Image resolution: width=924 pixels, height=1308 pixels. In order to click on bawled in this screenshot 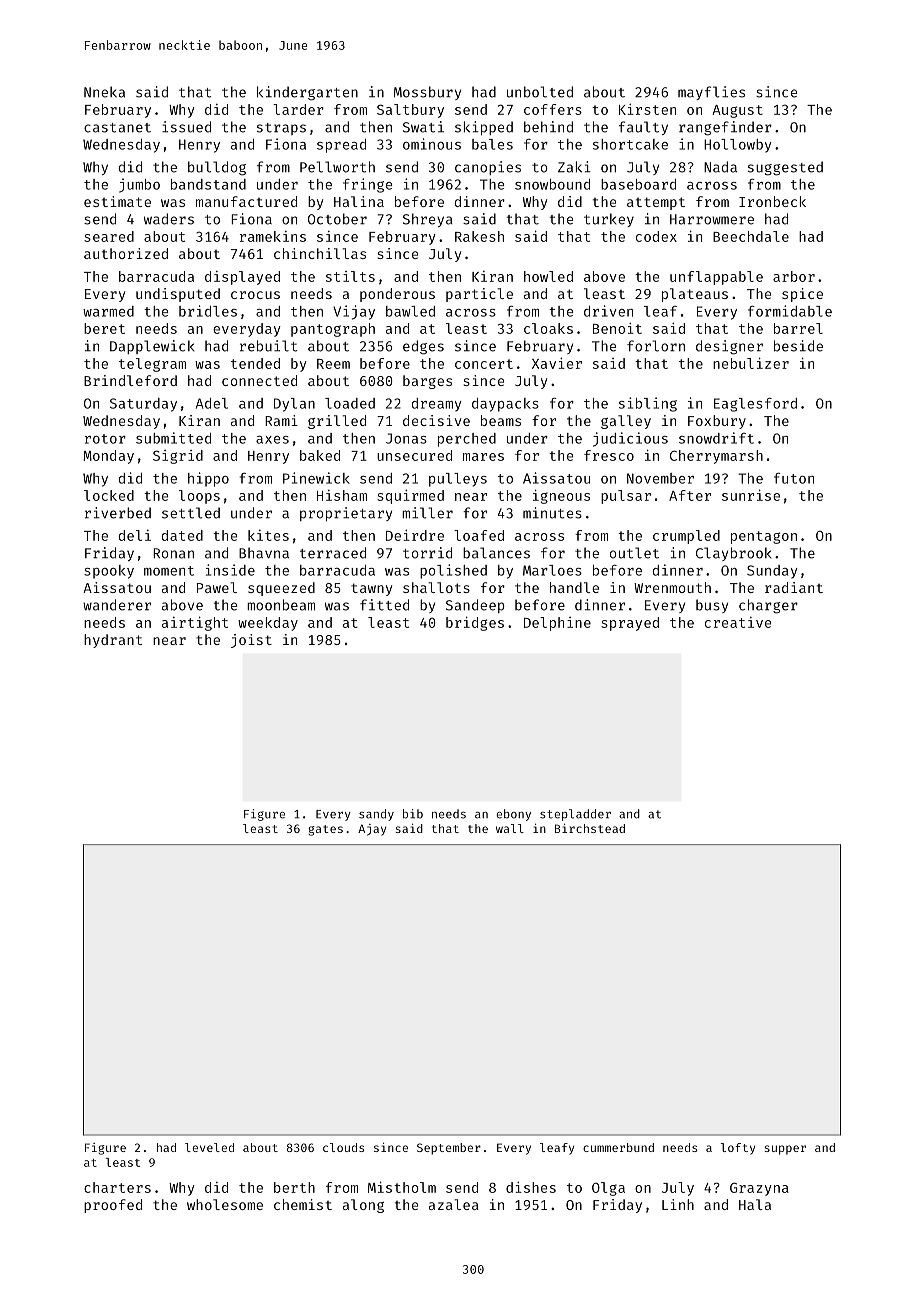, I will do `click(410, 311)`.
